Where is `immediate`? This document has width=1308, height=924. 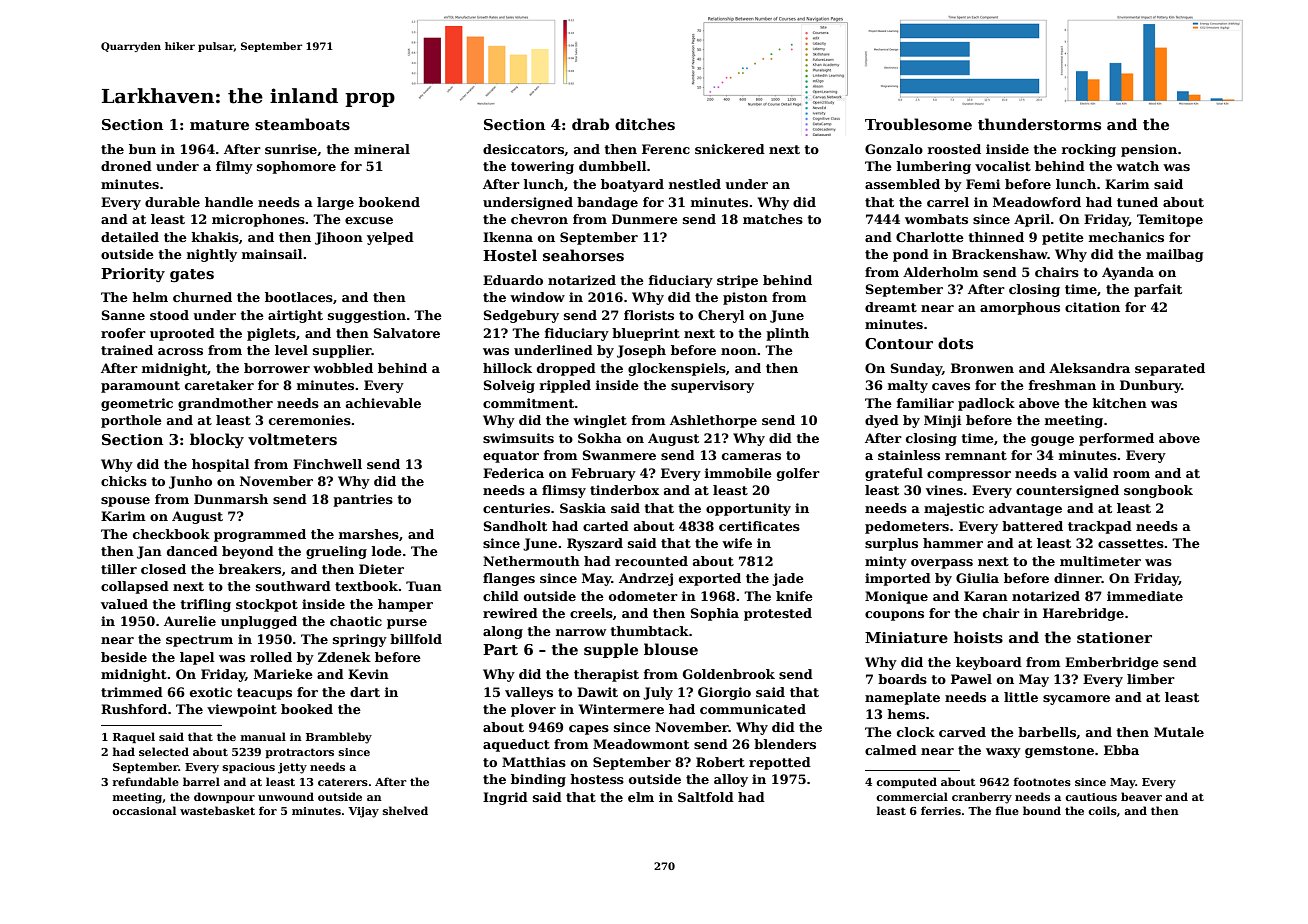 immediate is located at coordinates (1145, 596).
